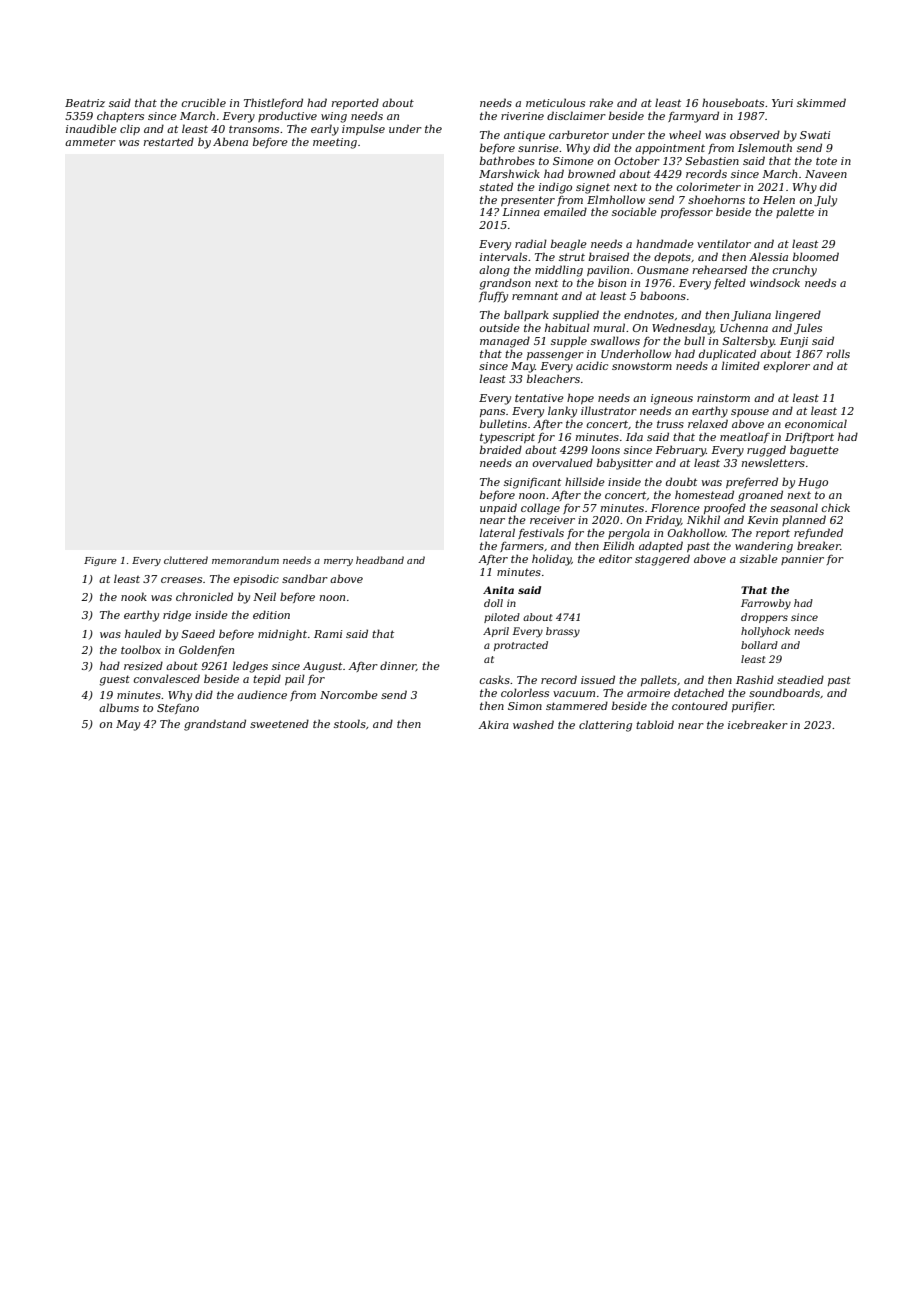  Describe the element at coordinates (169, 141) in the screenshot. I see `restarted` at that location.
